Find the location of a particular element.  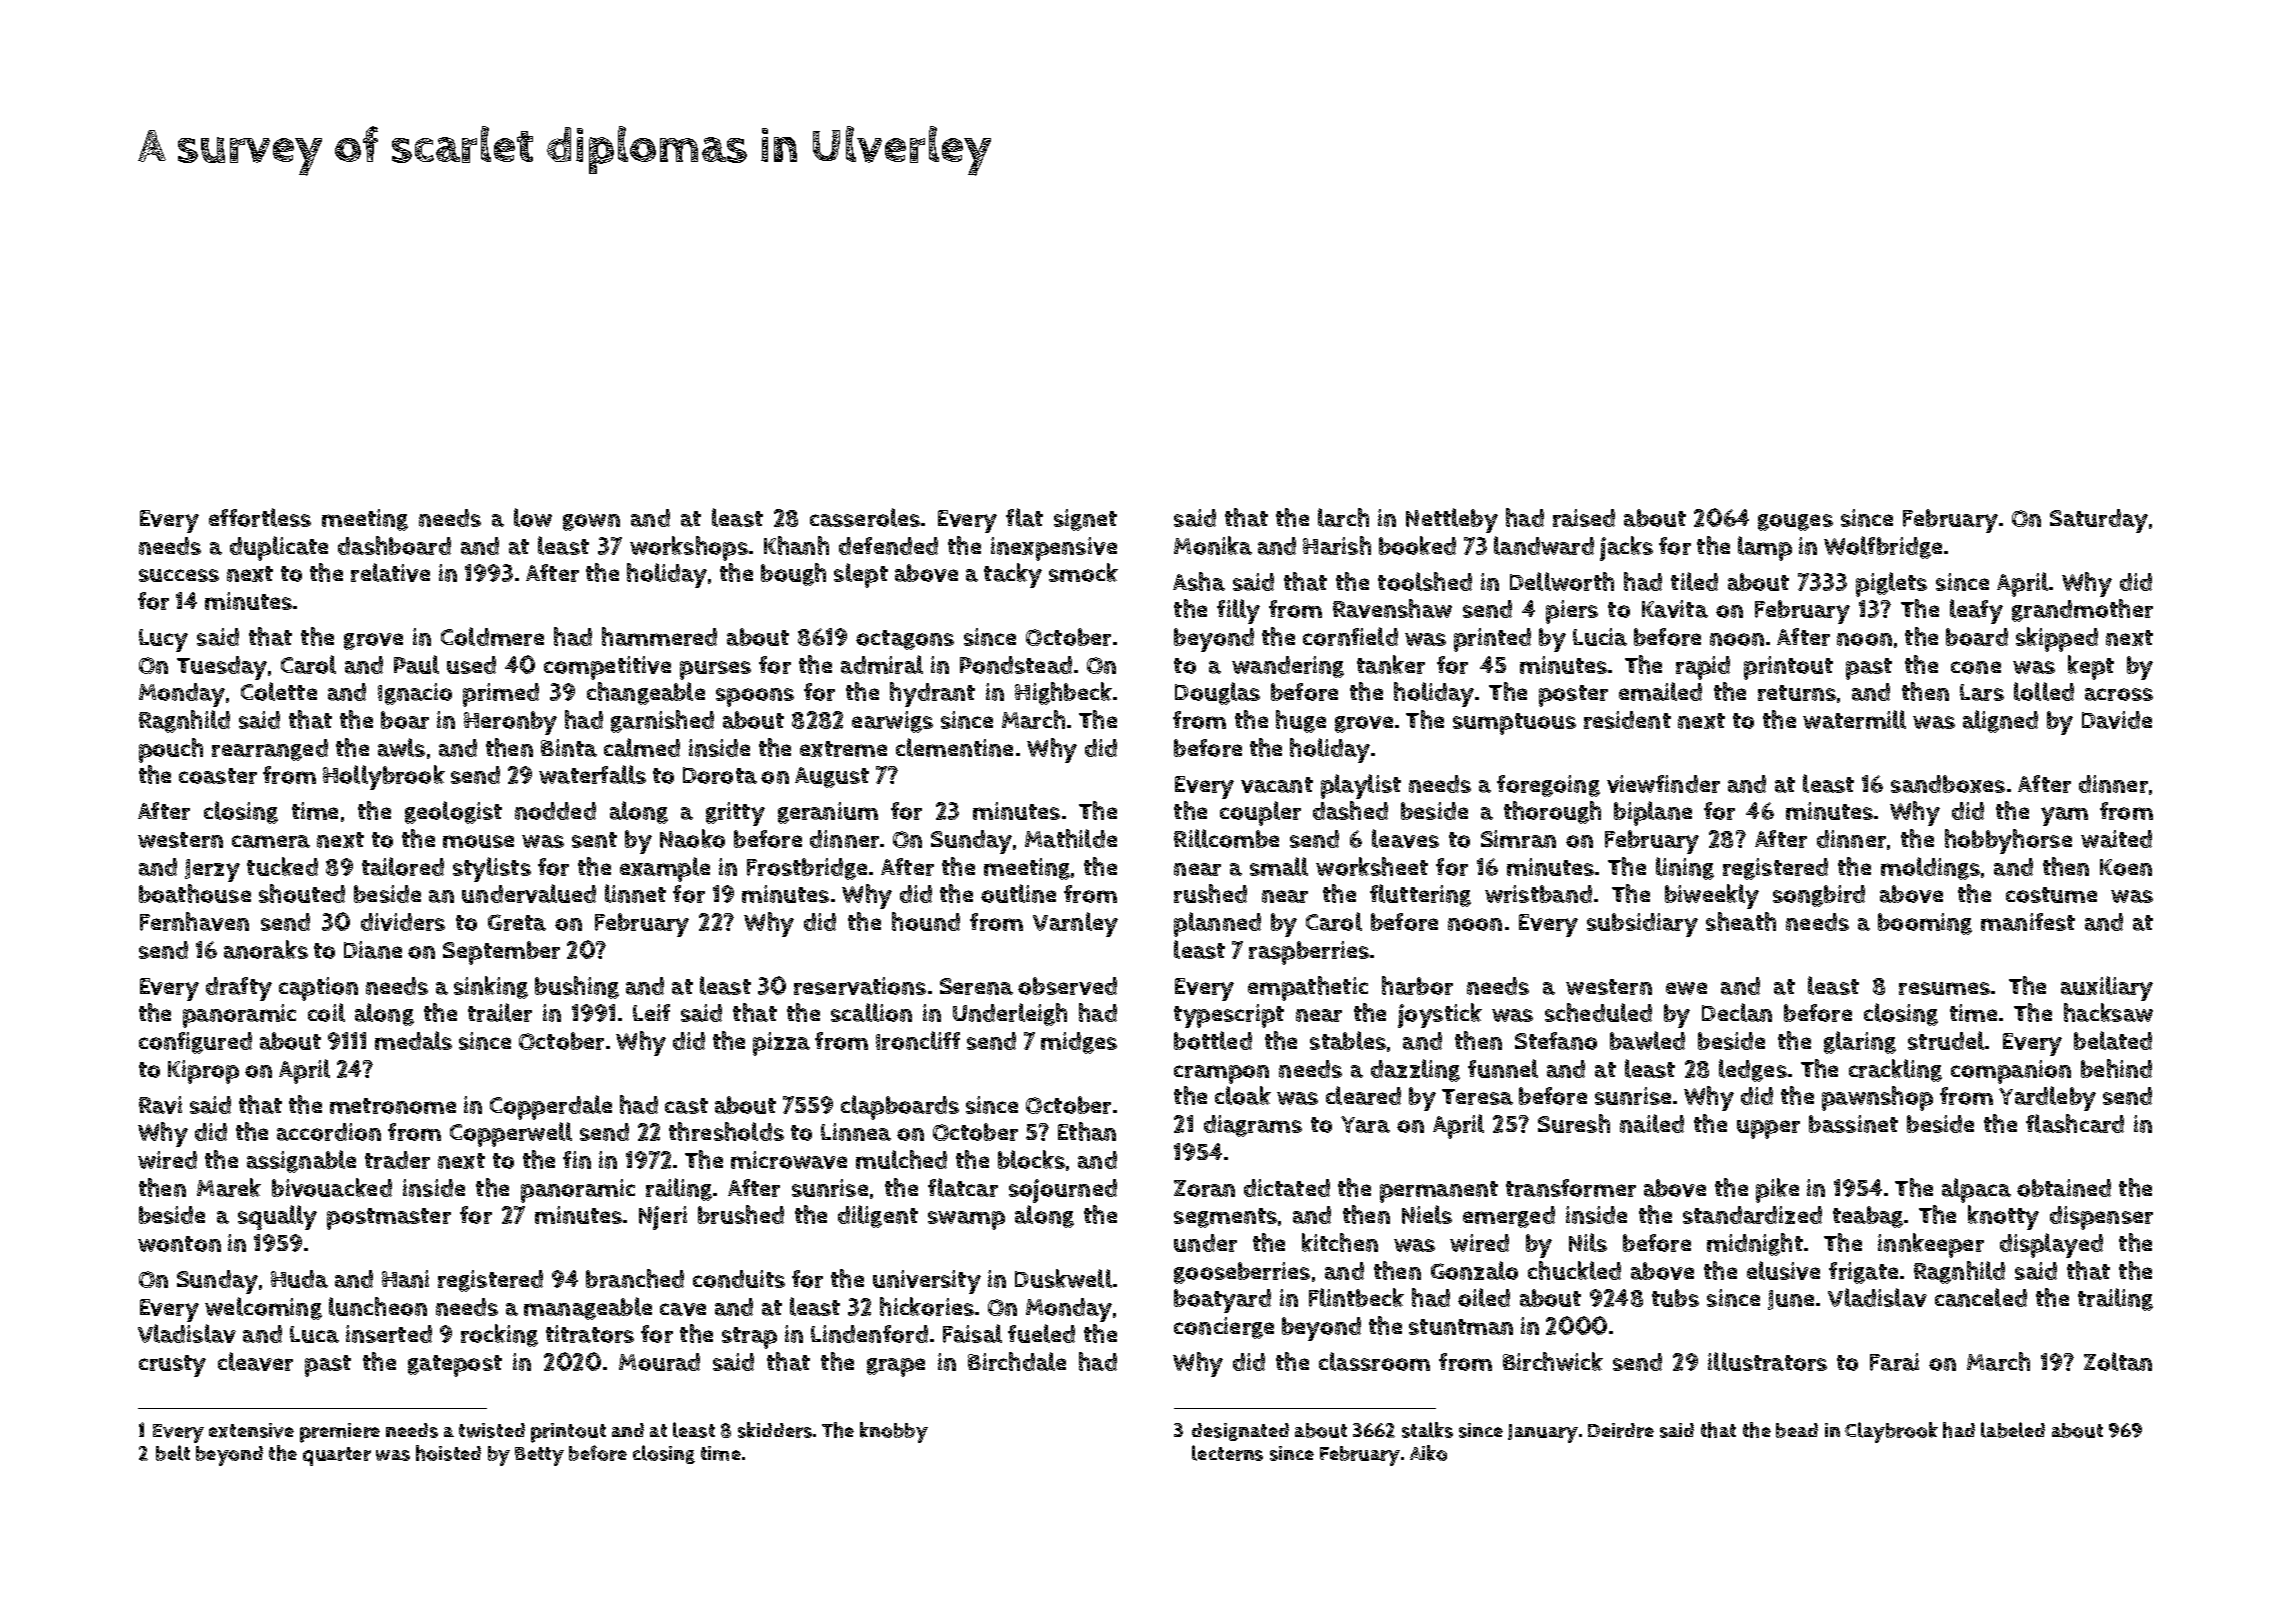

Asha is located at coordinates (1199, 581).
